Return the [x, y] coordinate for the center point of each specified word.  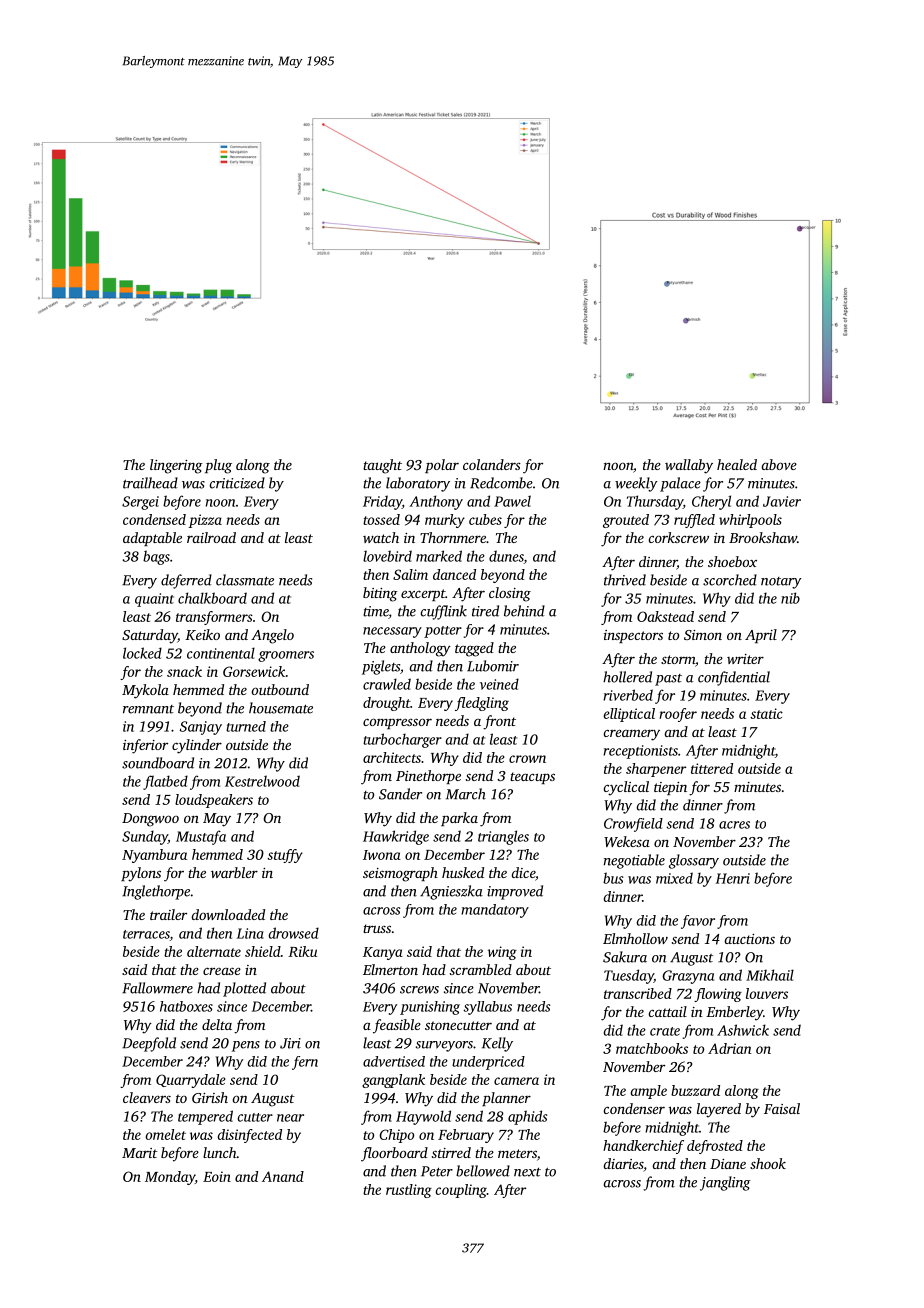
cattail [667, 1011]
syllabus [487, 1008]
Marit [140, 1153]
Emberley [734, 1013]
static [766, 713]
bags [156, 557]
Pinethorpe [428, 777]
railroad [211, 537]
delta [217, 1024]
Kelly [497, 1044]
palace [680, 484]
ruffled [694, 521]
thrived [625, 580]
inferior [145, 746]
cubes [485, 519]
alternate [214, 951]
